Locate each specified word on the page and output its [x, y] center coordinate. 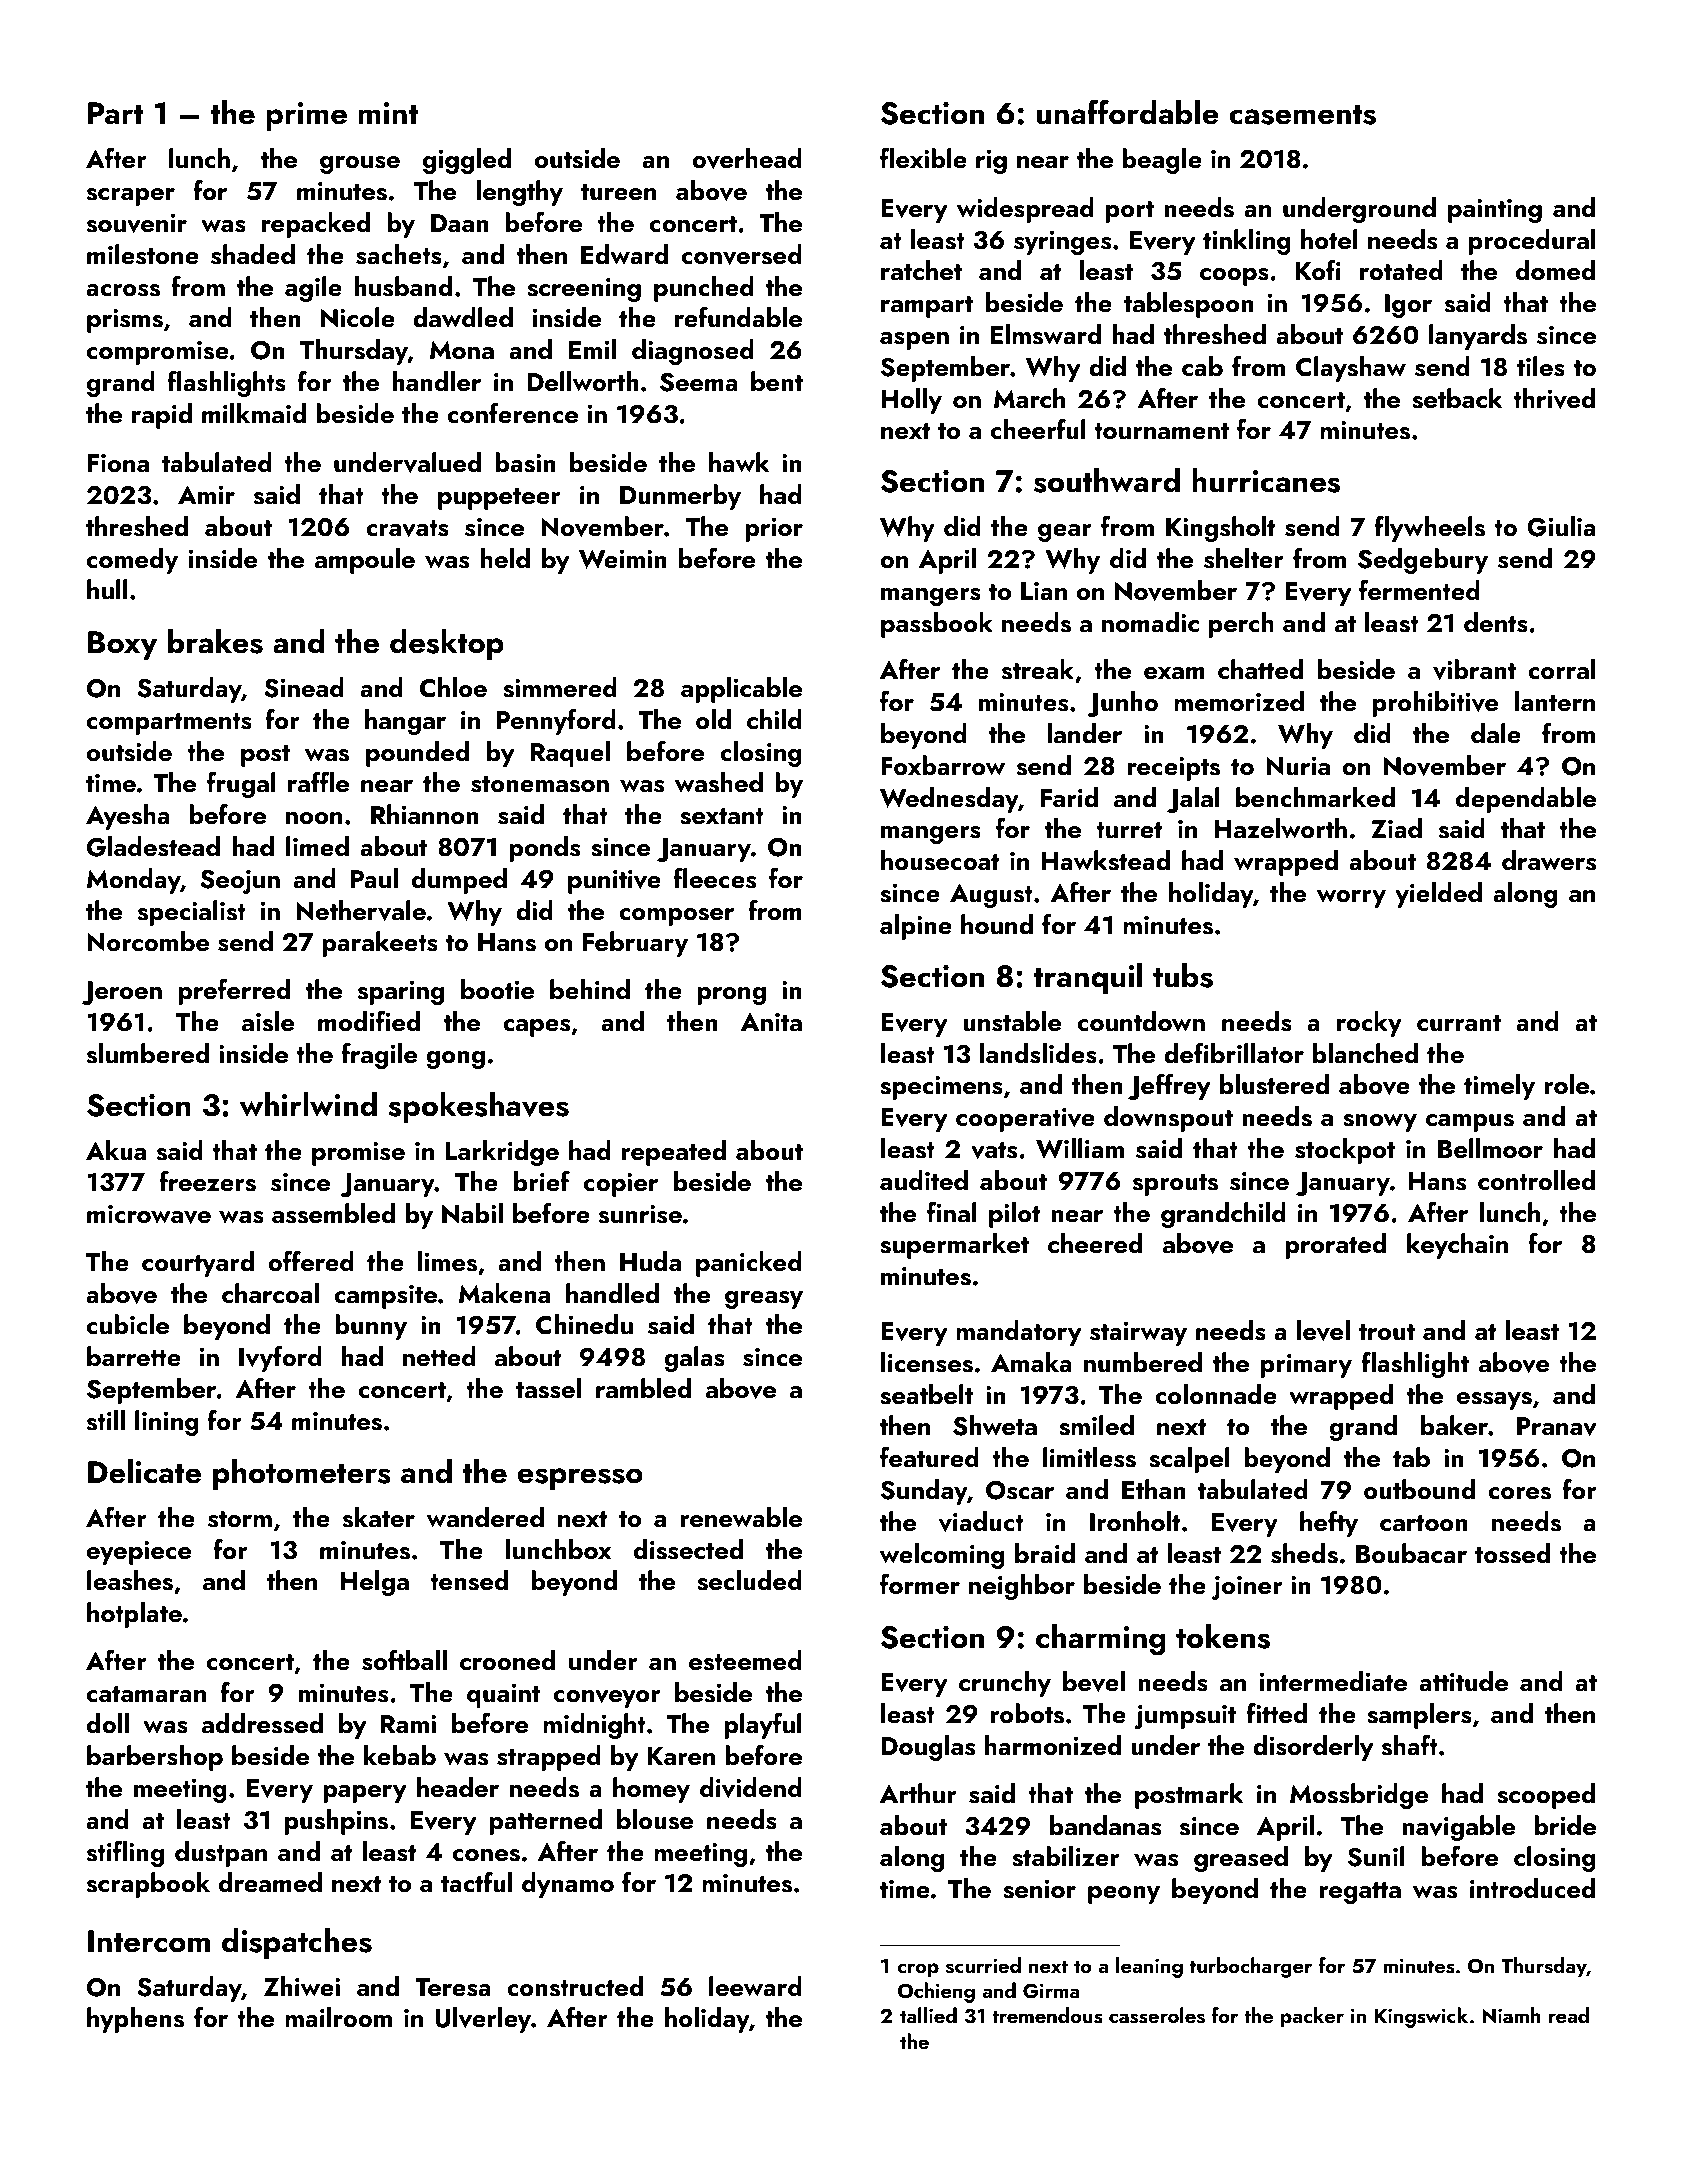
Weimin [623, 559]
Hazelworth [1281, 828]
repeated [673, 1153]
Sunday [924, 1492]
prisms [125, 321]
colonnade [1216, 1394]
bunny [371, 1327]
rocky [1369, 1024]
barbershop [155, 1758]
